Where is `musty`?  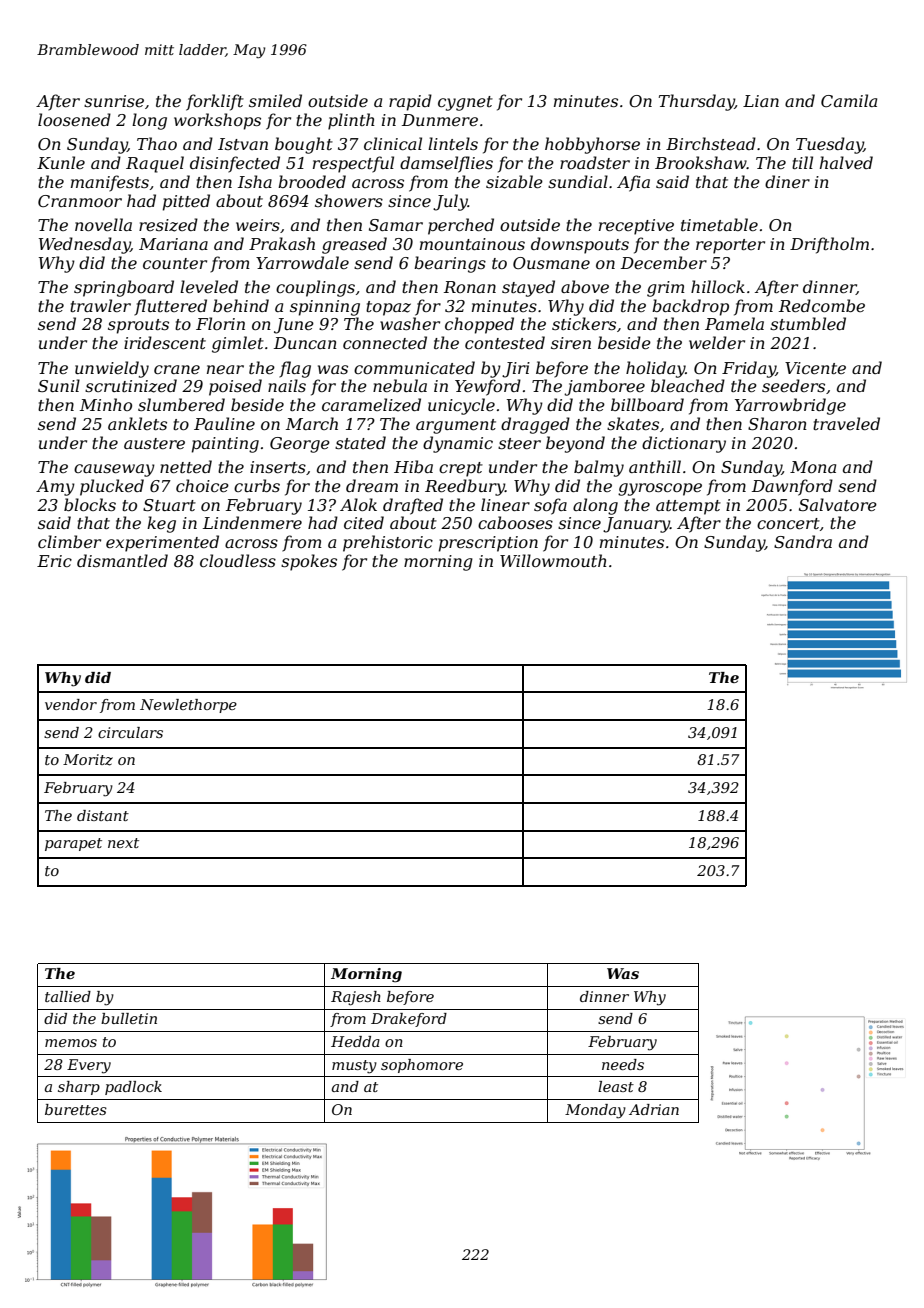
musty is located at coordinates (354, 1067).
